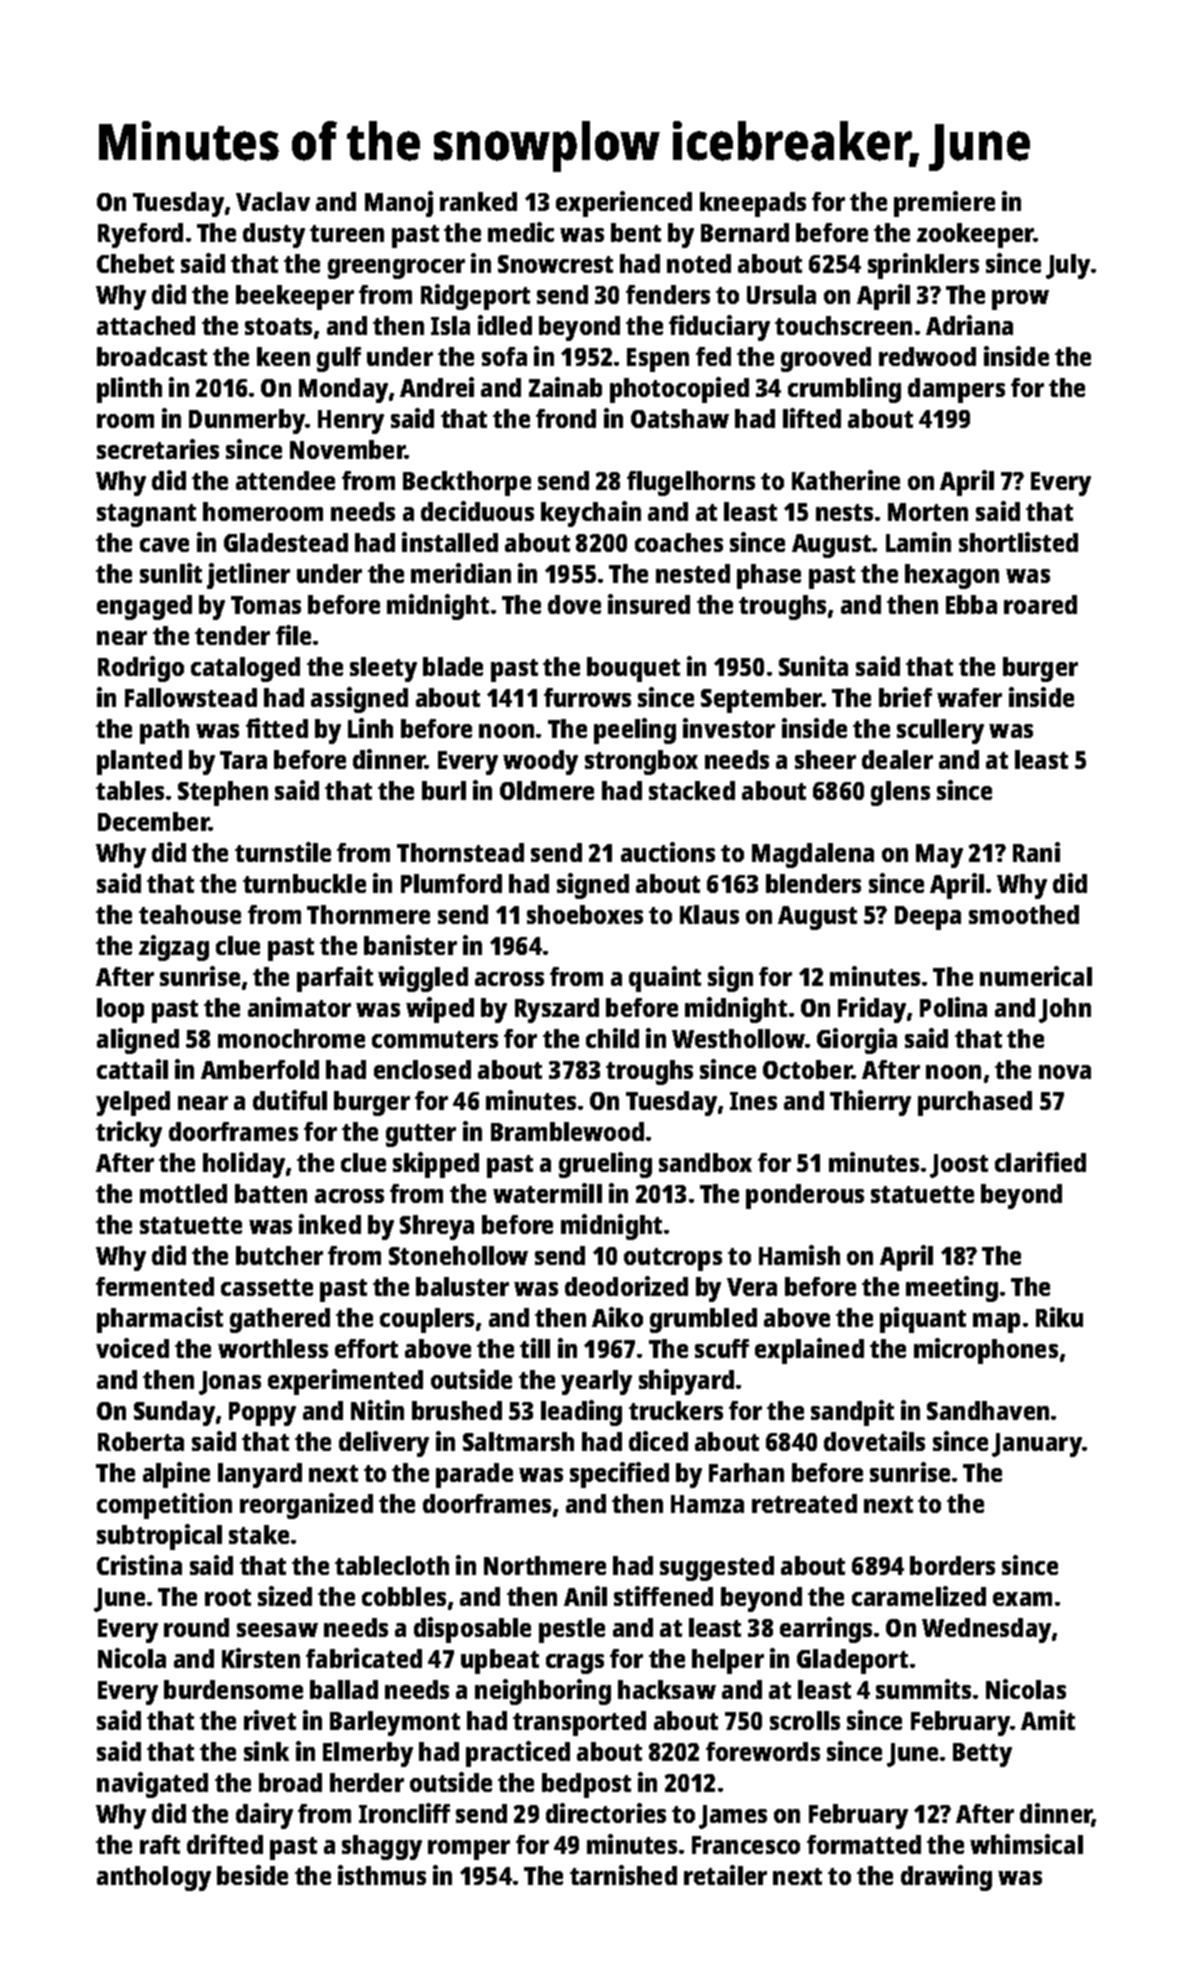 The width and height of the image is (1196, 1970). Describe the element at coordinates (557, 1010) in the image. I see `Ryszard` at that location.
